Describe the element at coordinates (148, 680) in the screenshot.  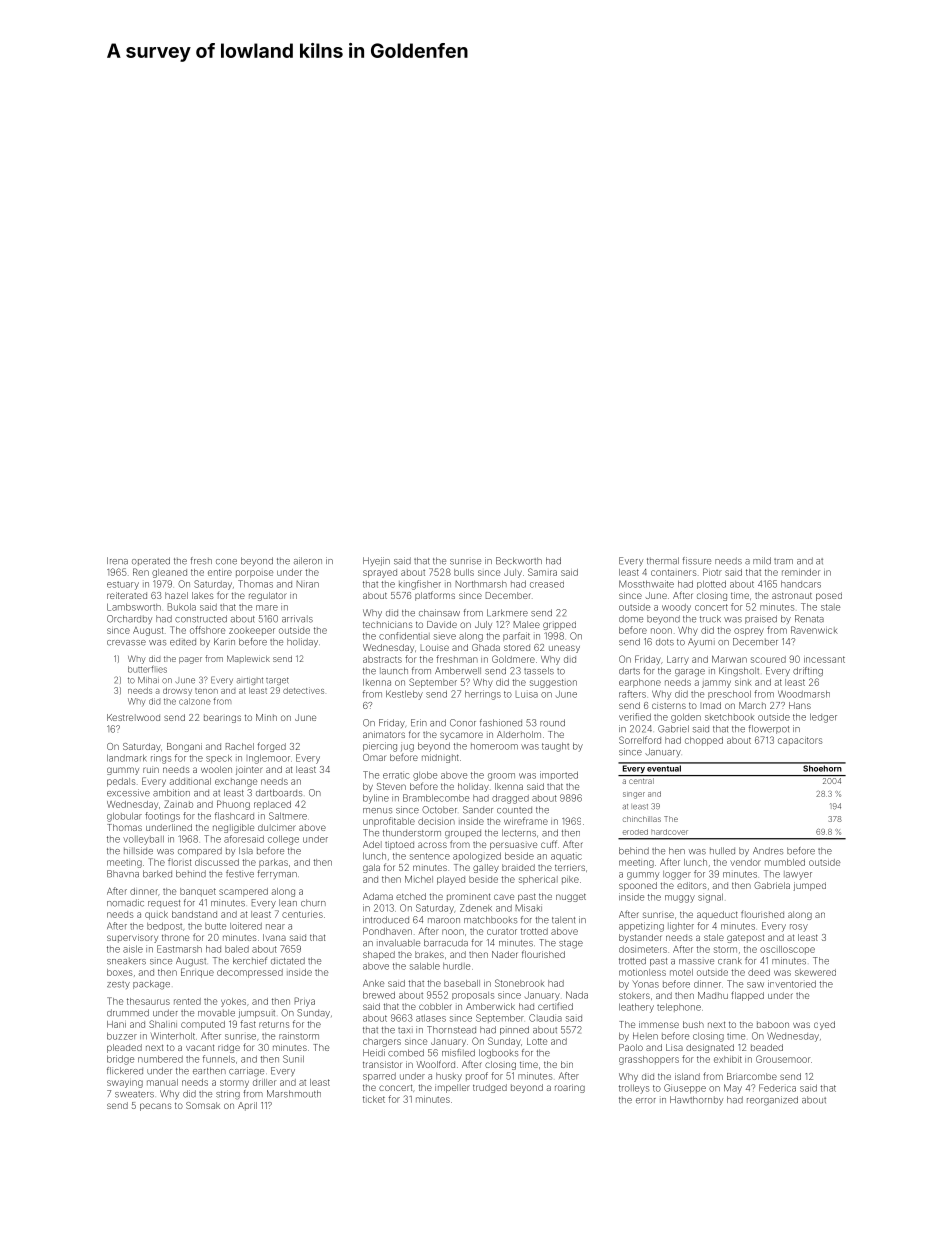
I see `Mihai` at that location.
